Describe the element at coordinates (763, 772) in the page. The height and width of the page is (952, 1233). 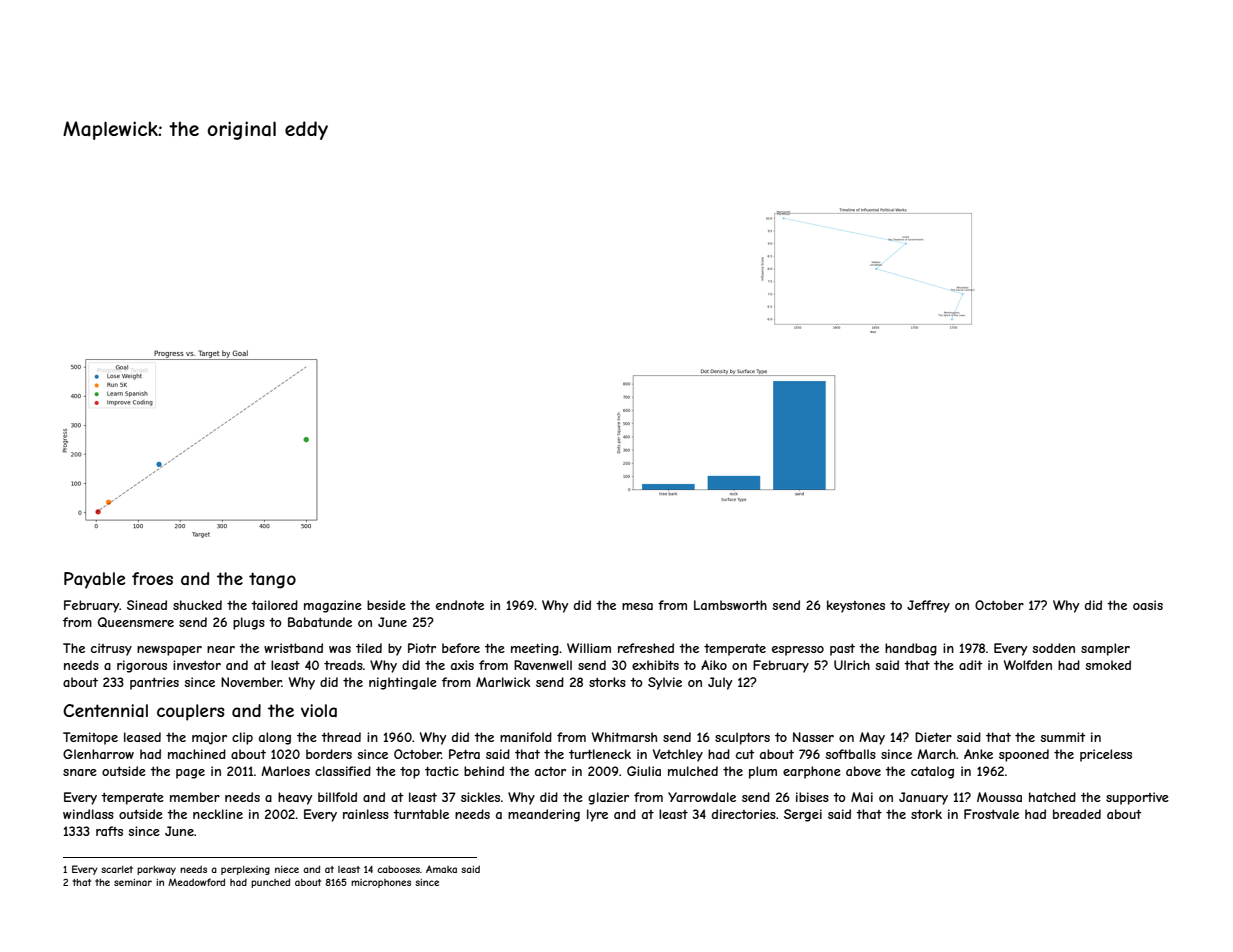
I see `plum` at that location.
